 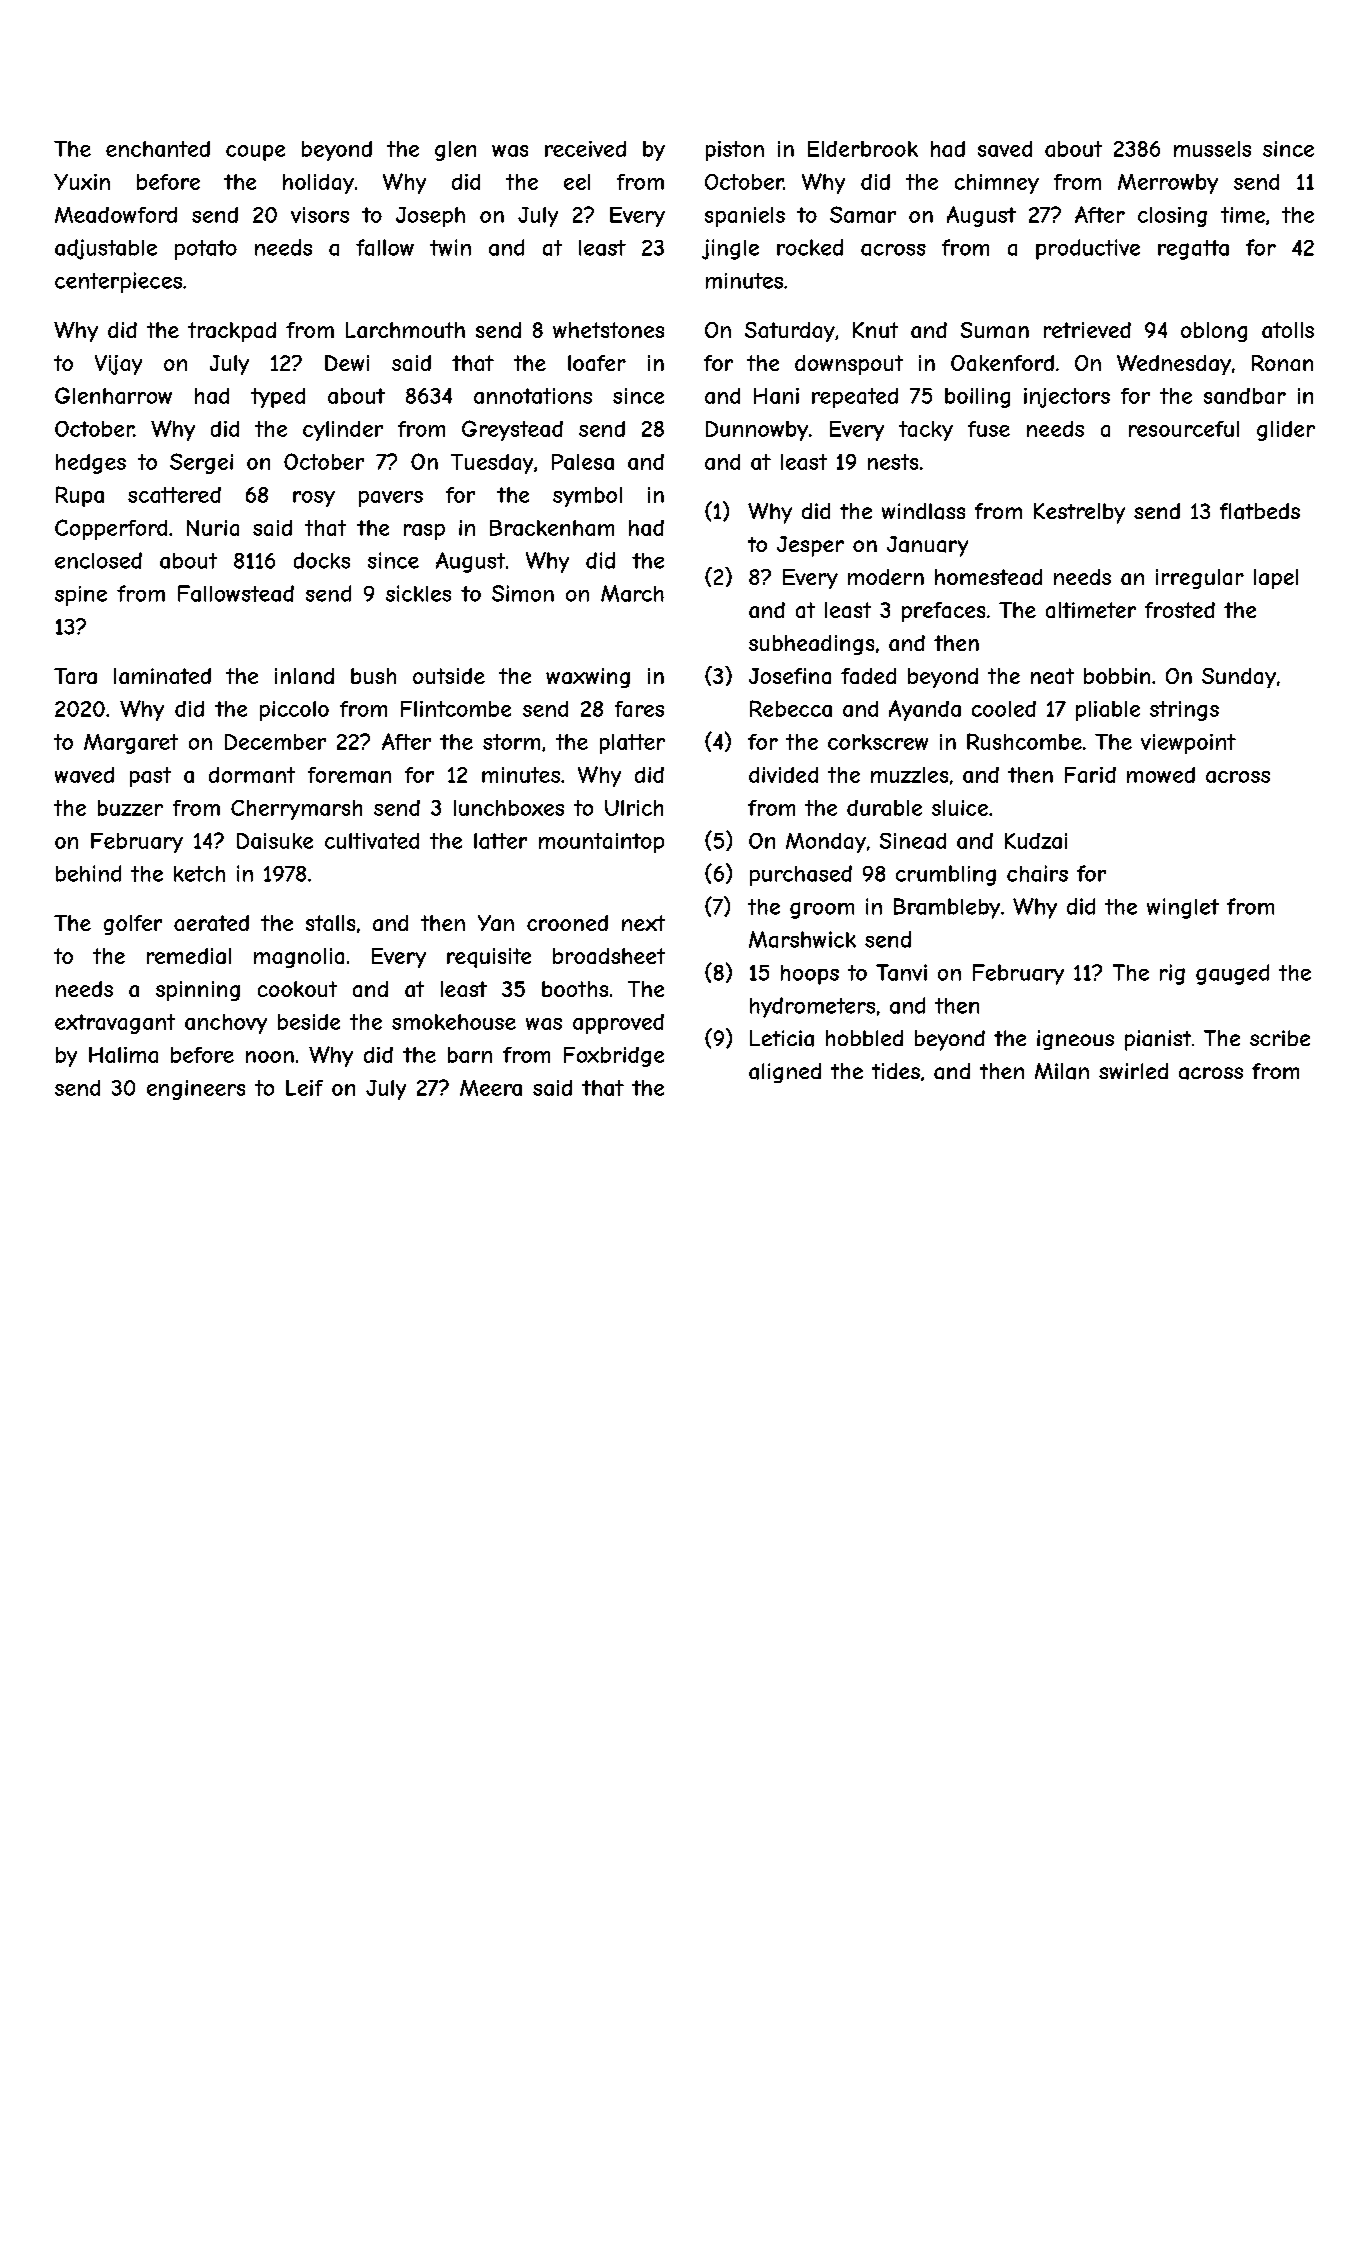 I want to click on Halima, so click(x=123, y=1055).
